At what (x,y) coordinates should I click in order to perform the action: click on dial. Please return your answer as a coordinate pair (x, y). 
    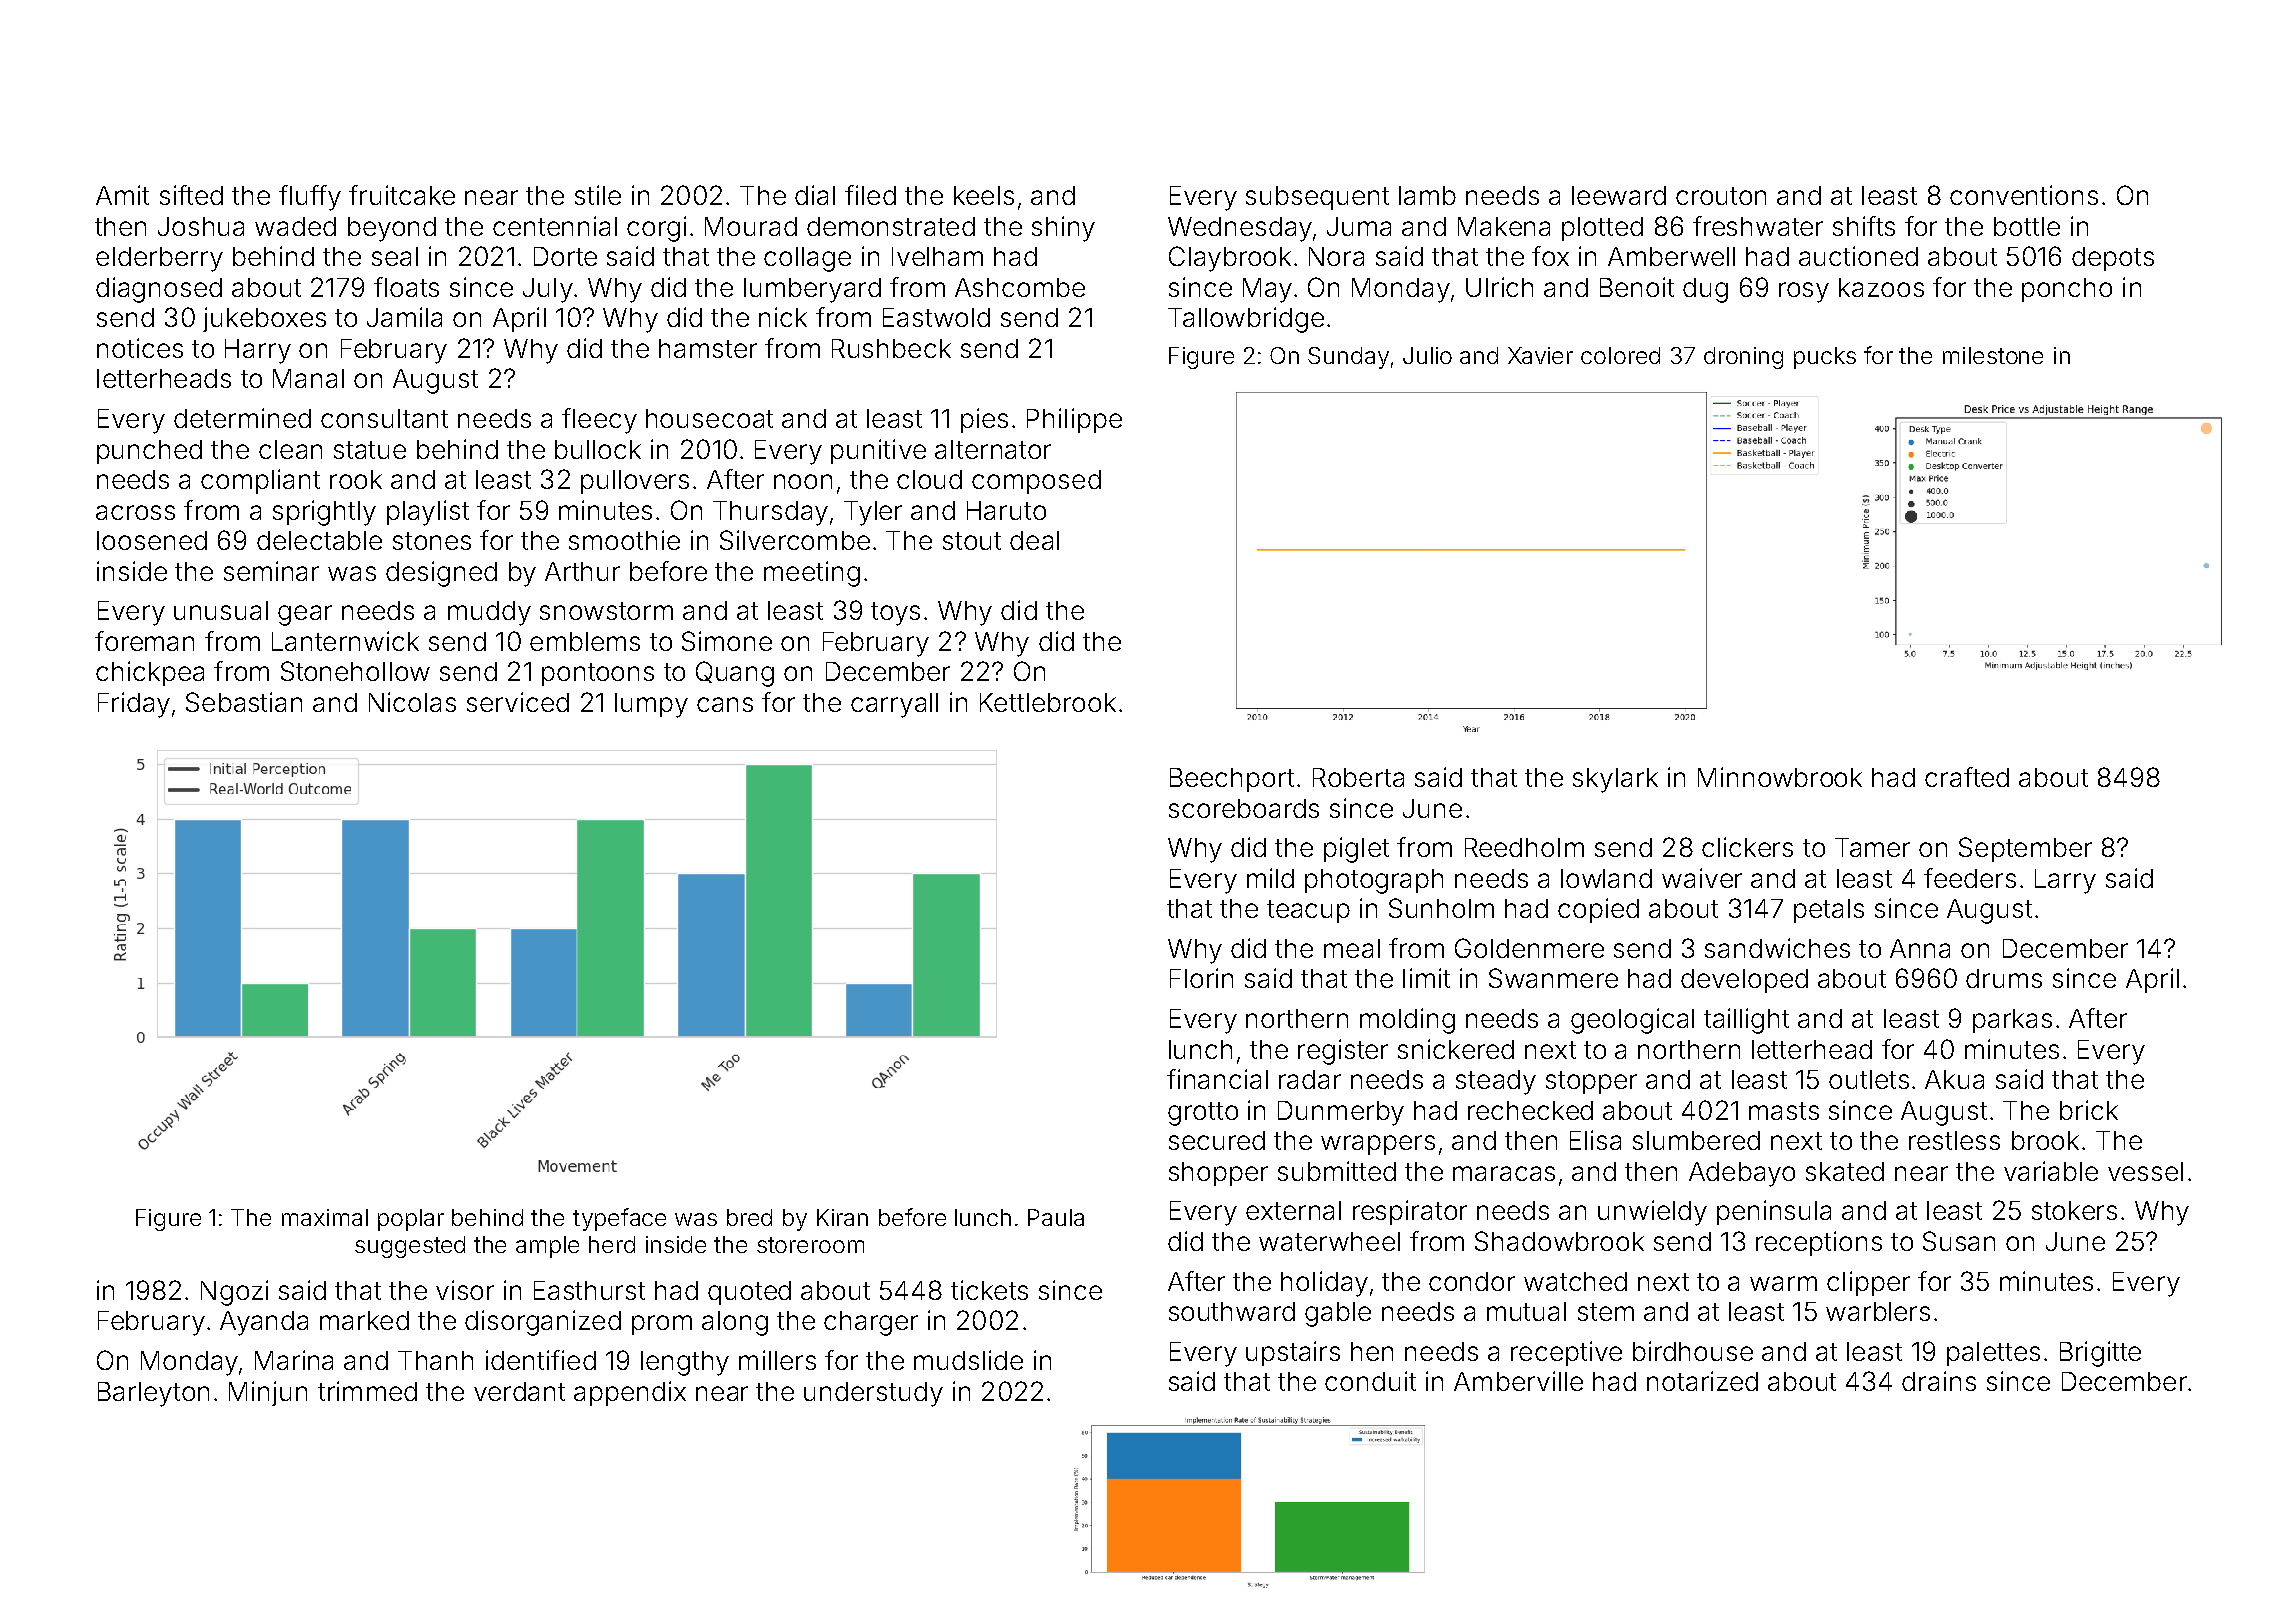
    Looking at the image, I should click on (815, 195).
